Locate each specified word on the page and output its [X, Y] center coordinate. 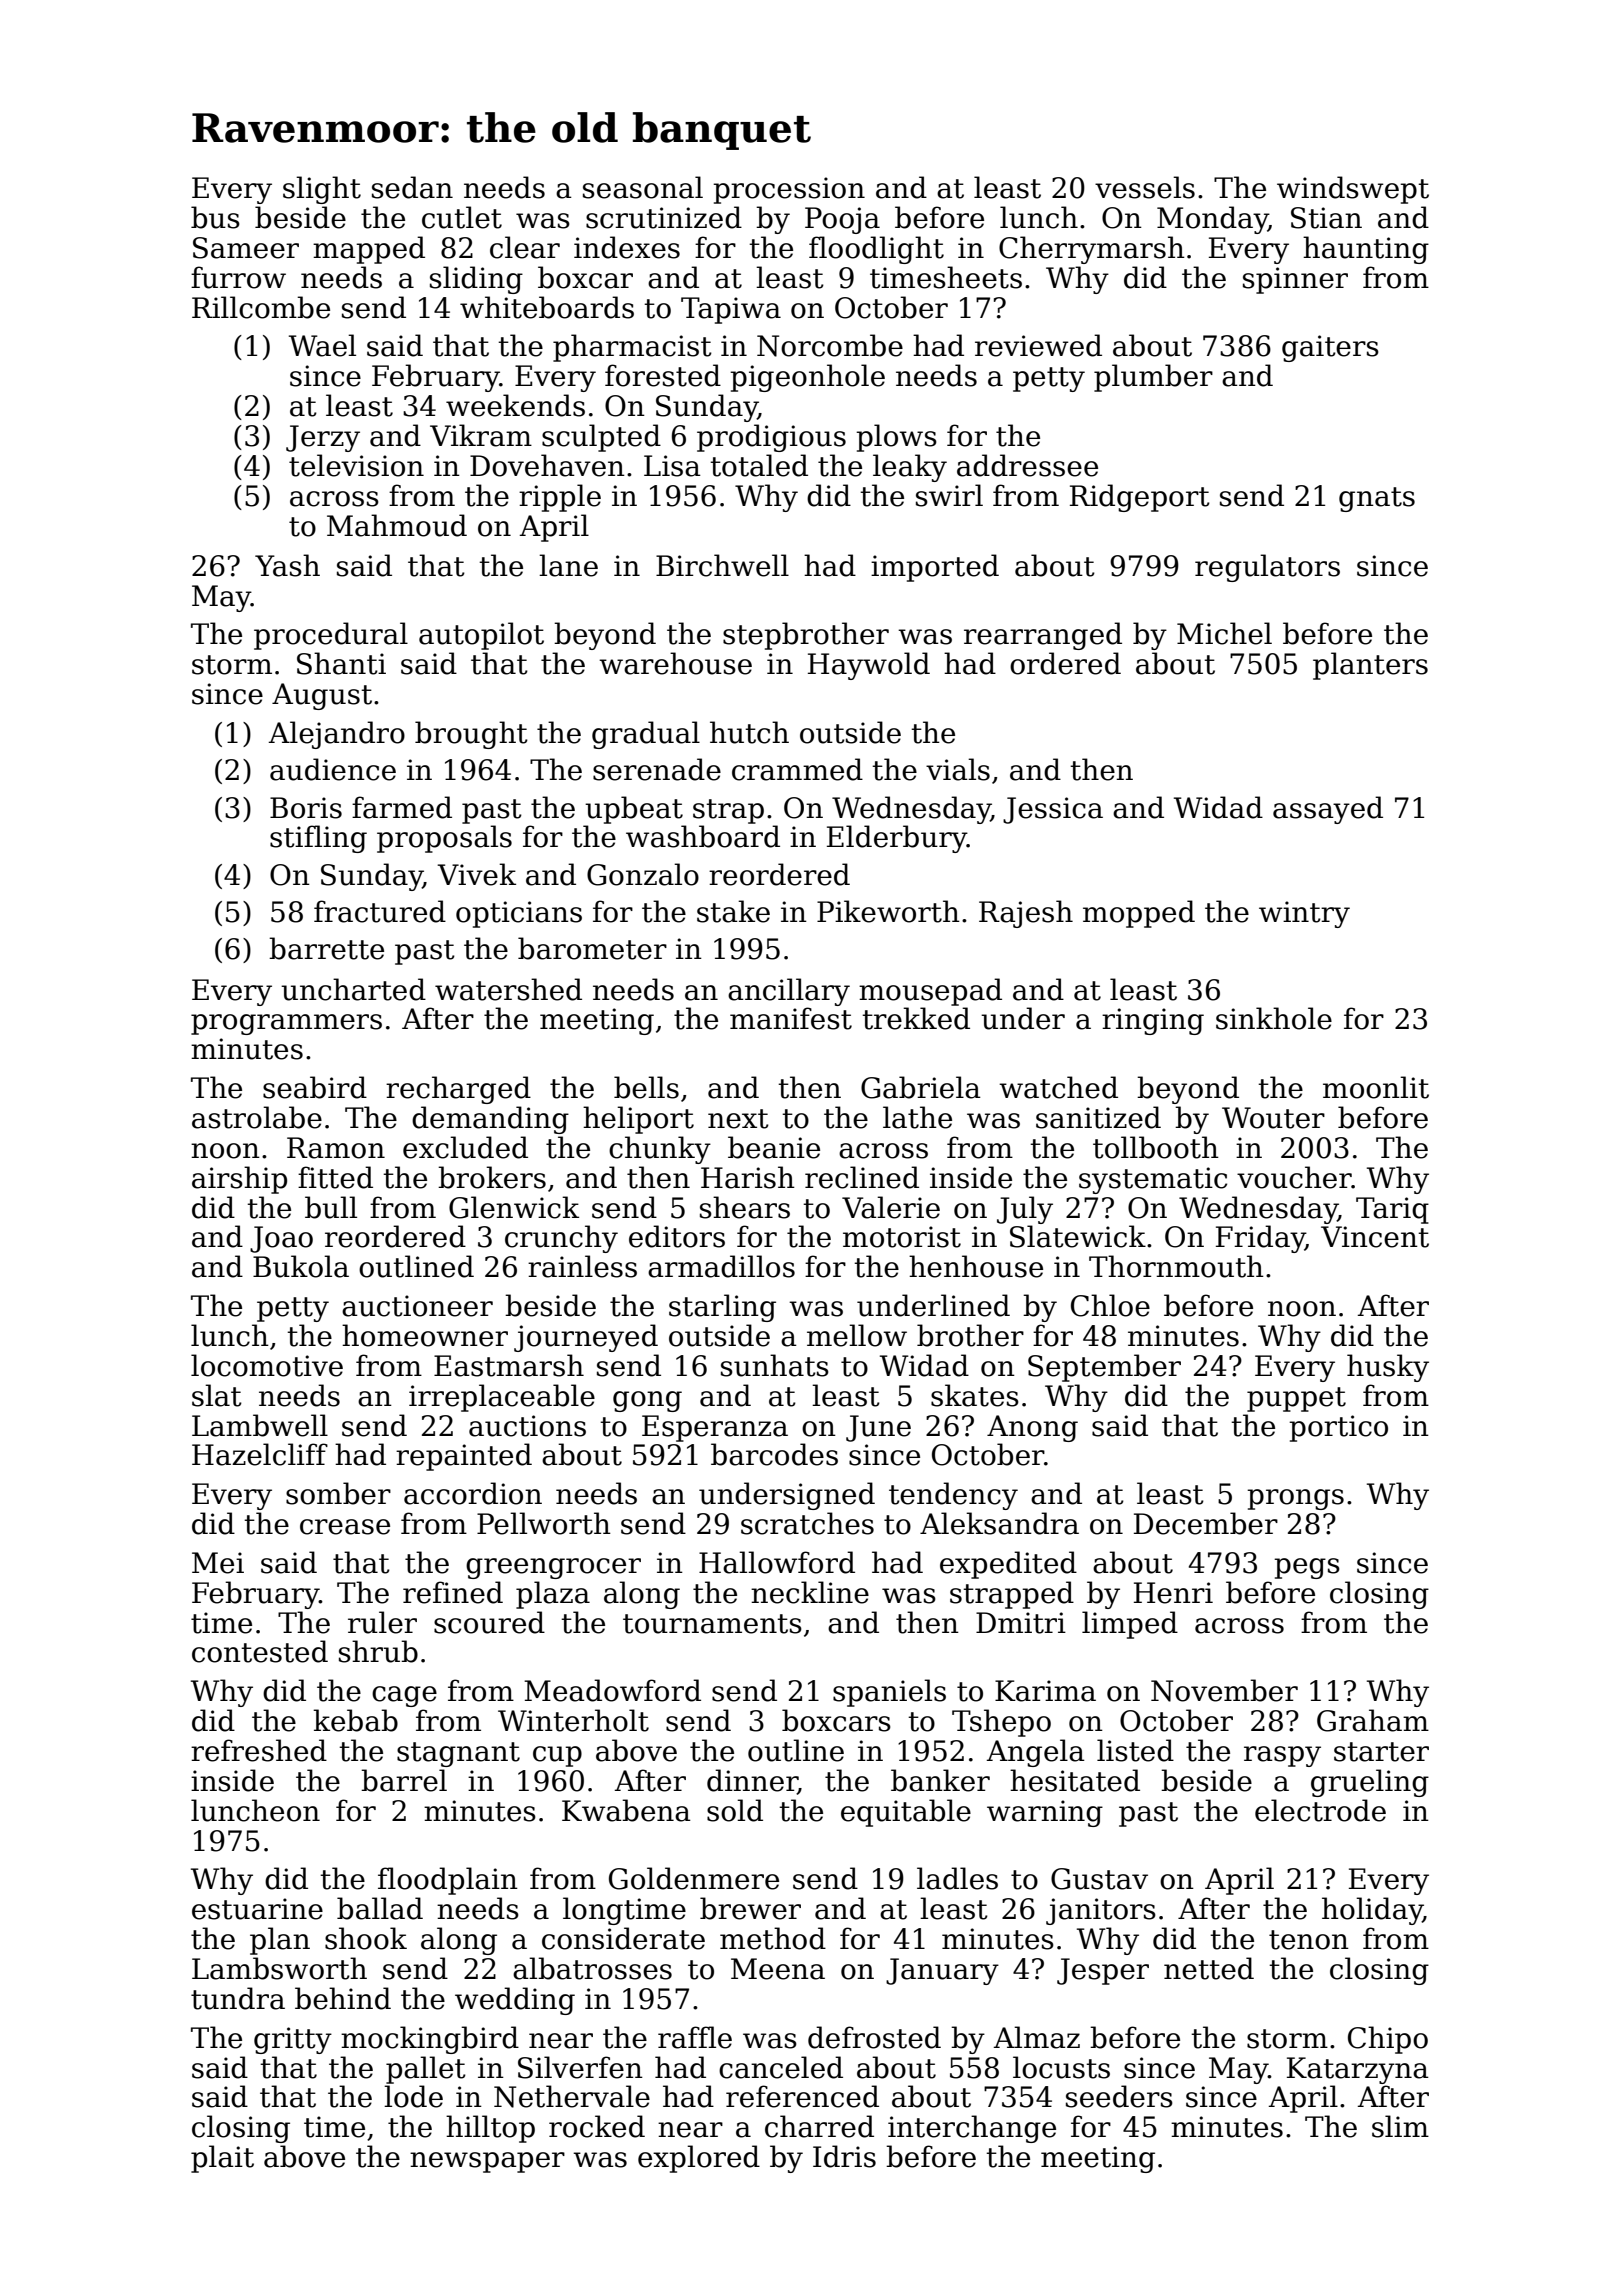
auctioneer [417, 1306]
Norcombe [830, 345]
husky [1388, 1368]
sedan [412, 187]
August [322, 696]
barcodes [774, 1454]
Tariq [1392, 1210]
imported [935, 568]
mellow [857, 1335]
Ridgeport [1140, 498]
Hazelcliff [260, 1454]
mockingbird [430, 2040]
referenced [802, 2096]
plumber [1153, 378]
